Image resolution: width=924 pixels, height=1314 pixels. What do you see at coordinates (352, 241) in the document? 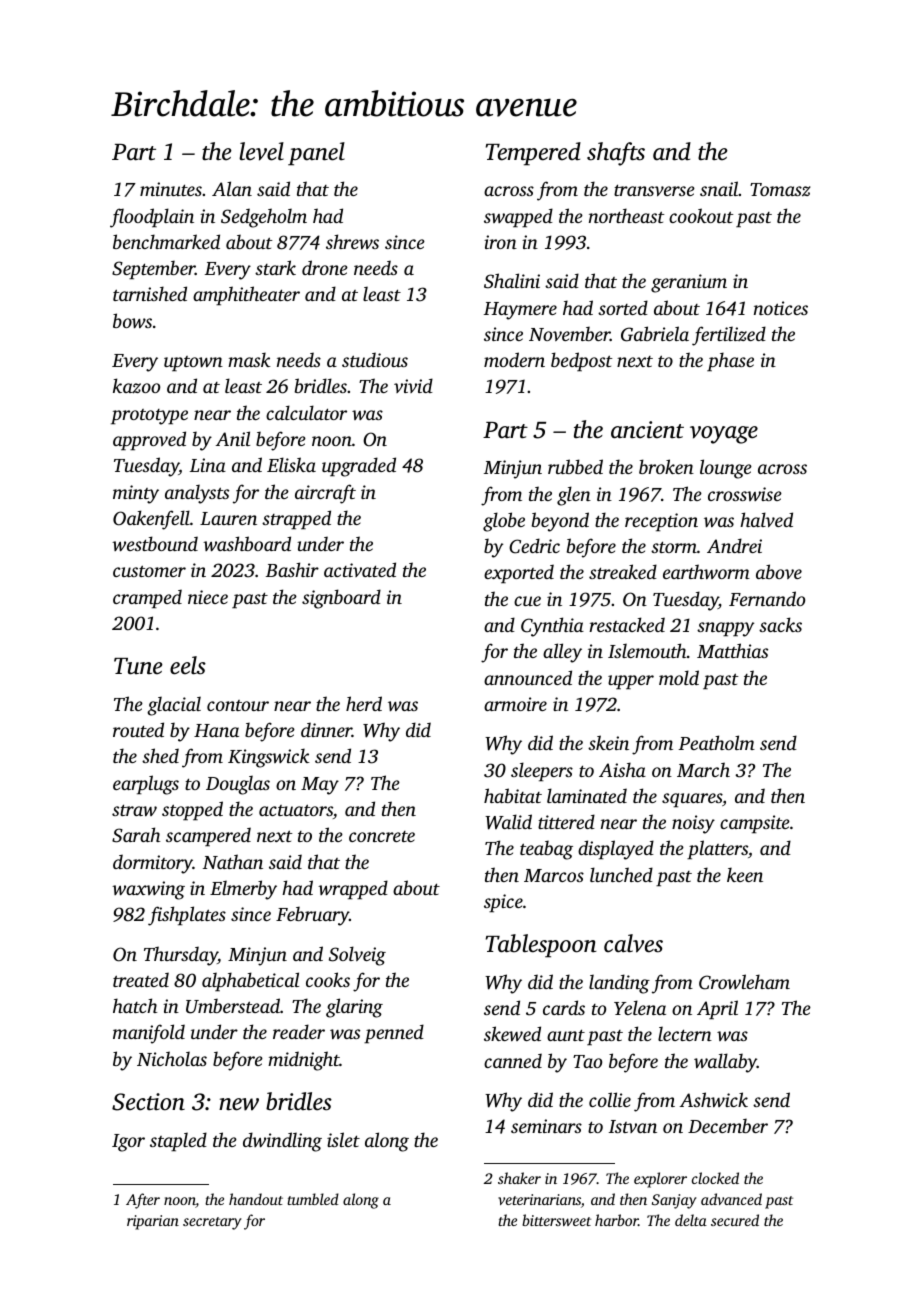
I see `shrews` at bounding box center [352, 241].
